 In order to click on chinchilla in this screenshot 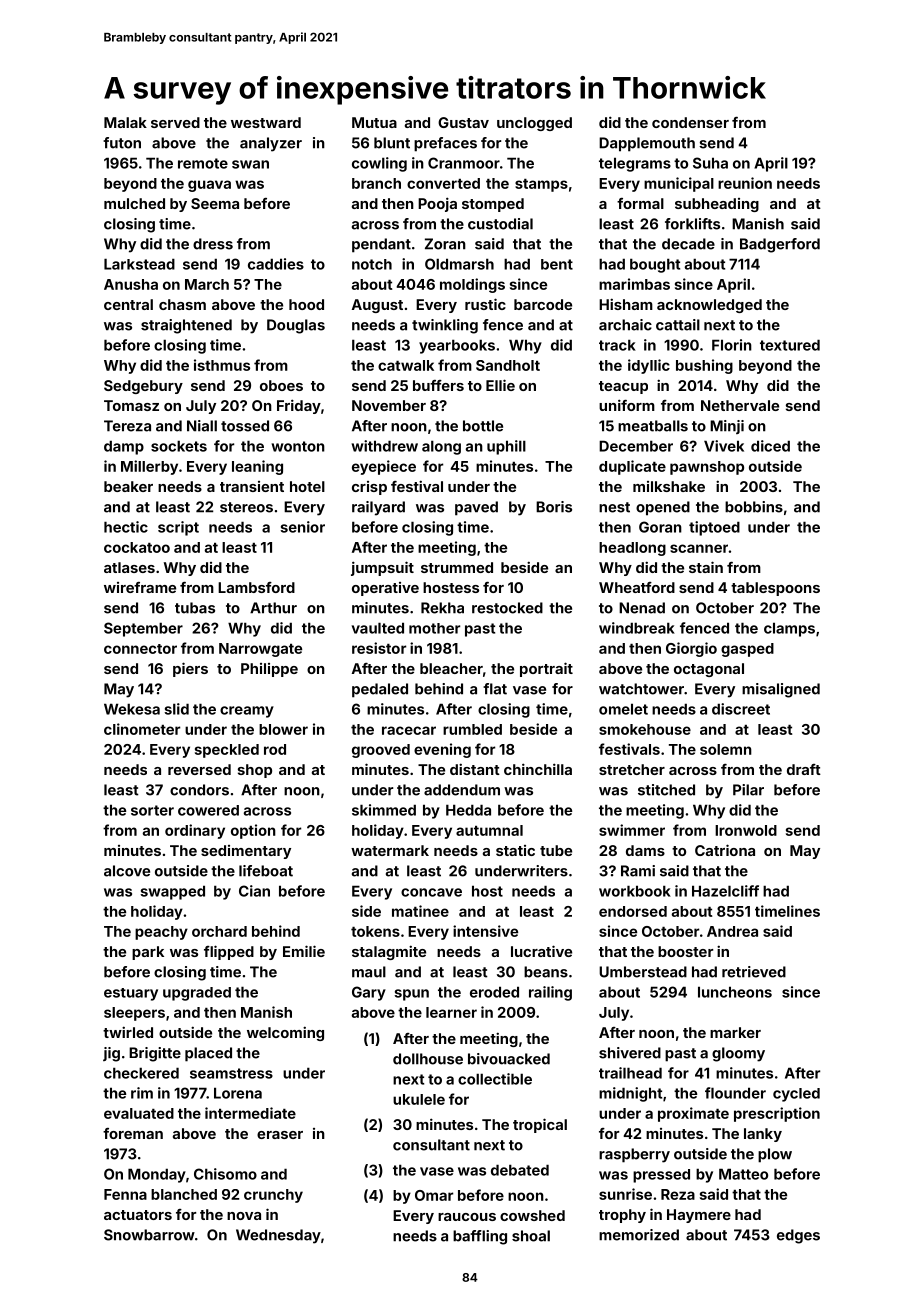, I will do `click(538, 769)`.
